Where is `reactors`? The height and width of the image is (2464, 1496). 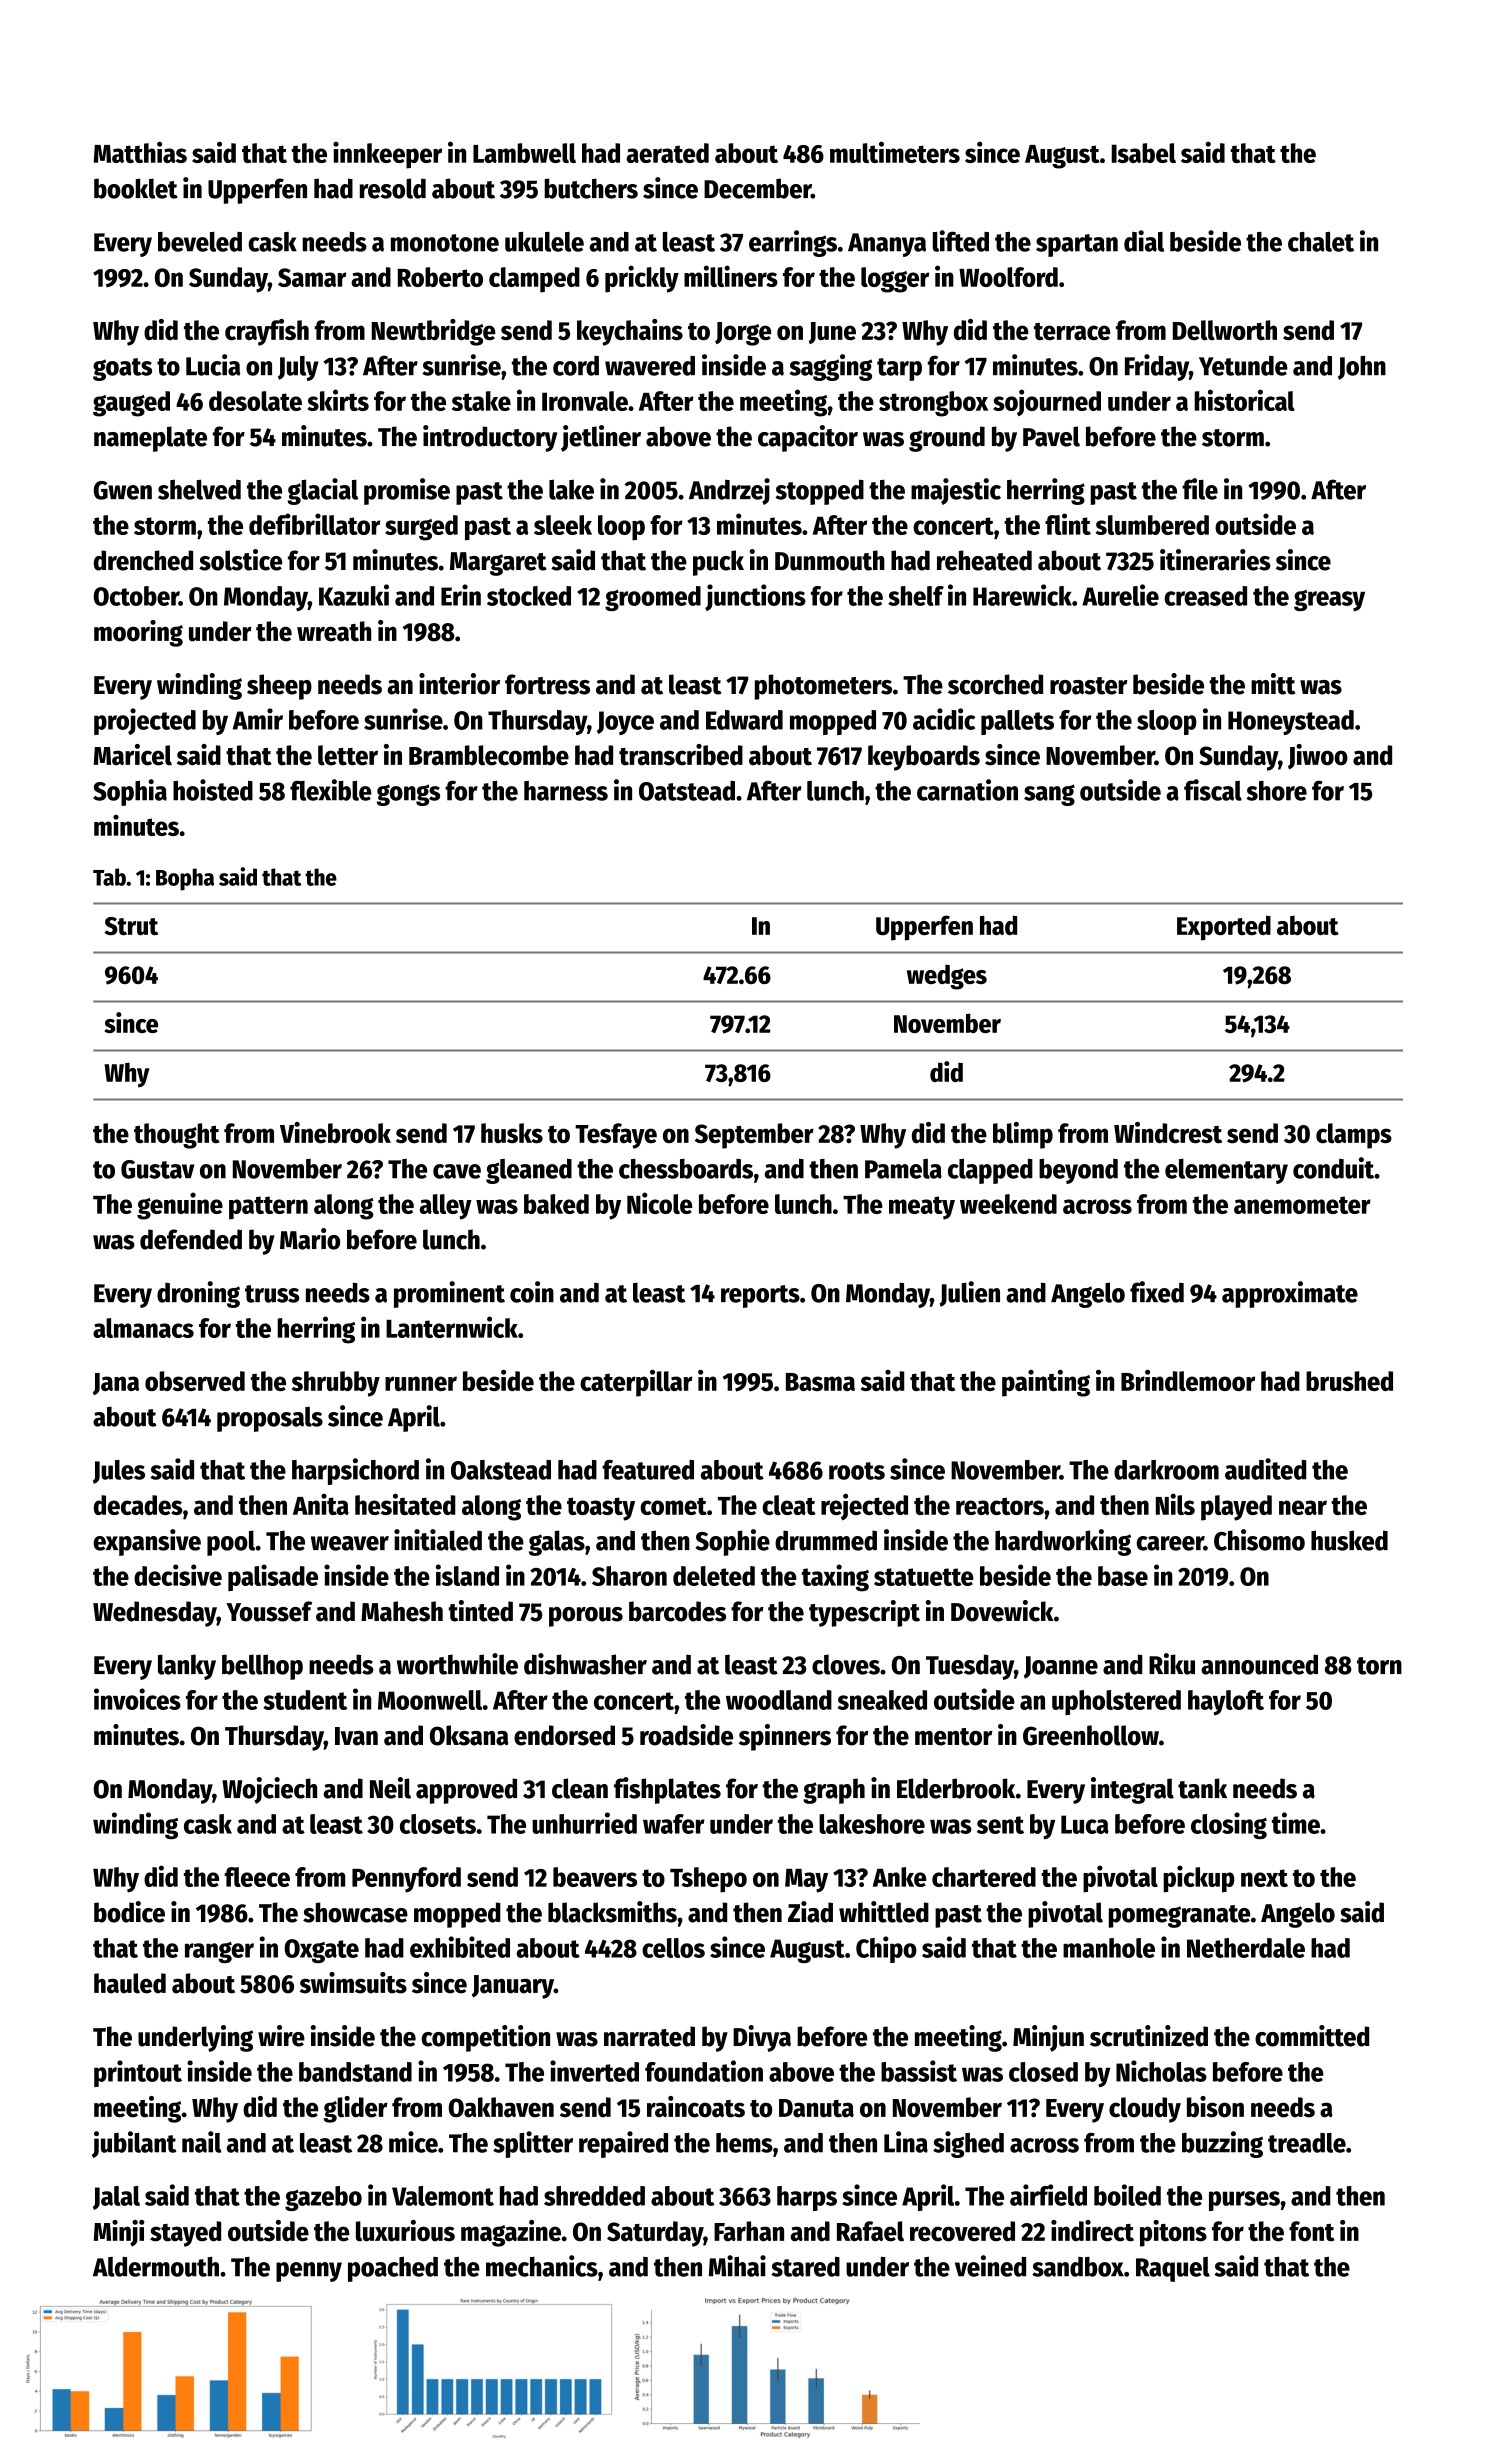
reactors is located at coordinates (1000, 1506).
